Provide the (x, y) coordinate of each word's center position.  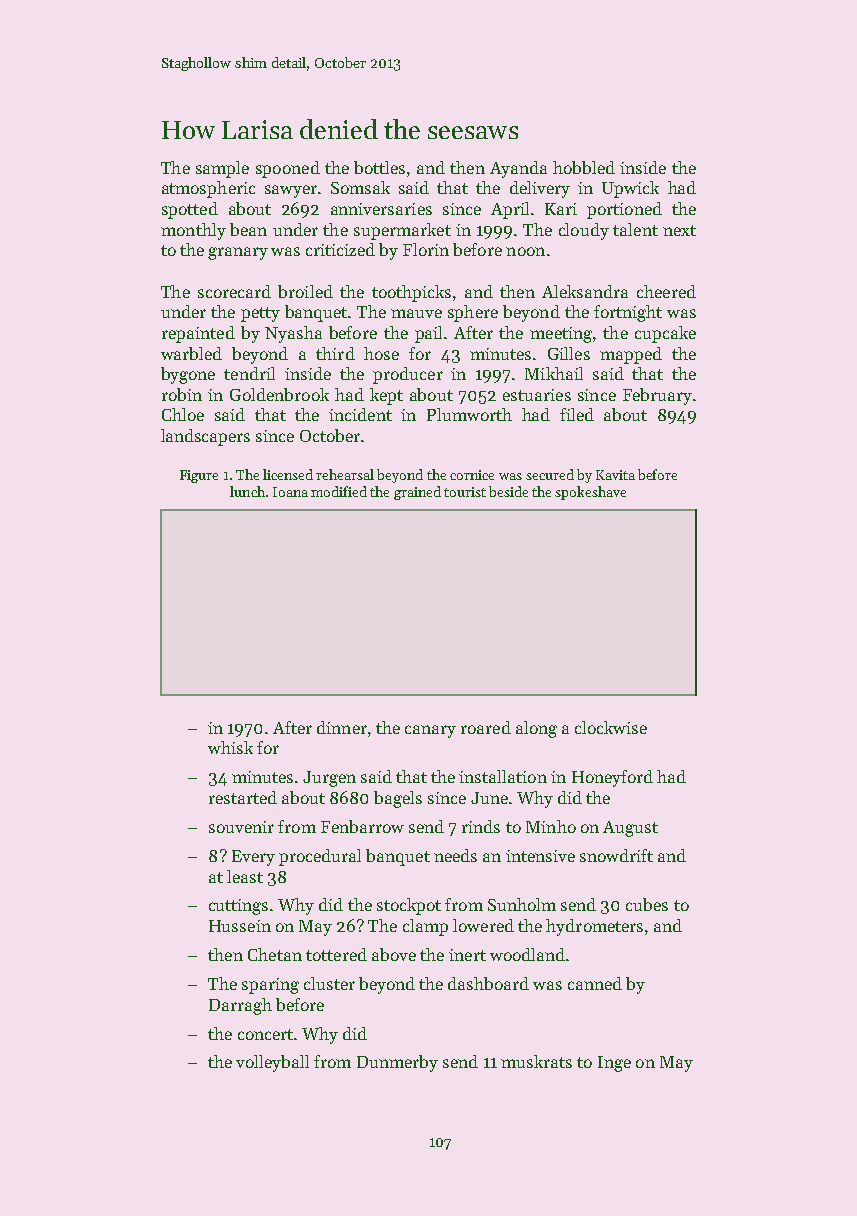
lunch (247, 491)
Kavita (615, 475)
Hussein (240, 926)
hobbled (584, 167)
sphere (473, 313)
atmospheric (208, 189)
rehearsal (345, 474)
